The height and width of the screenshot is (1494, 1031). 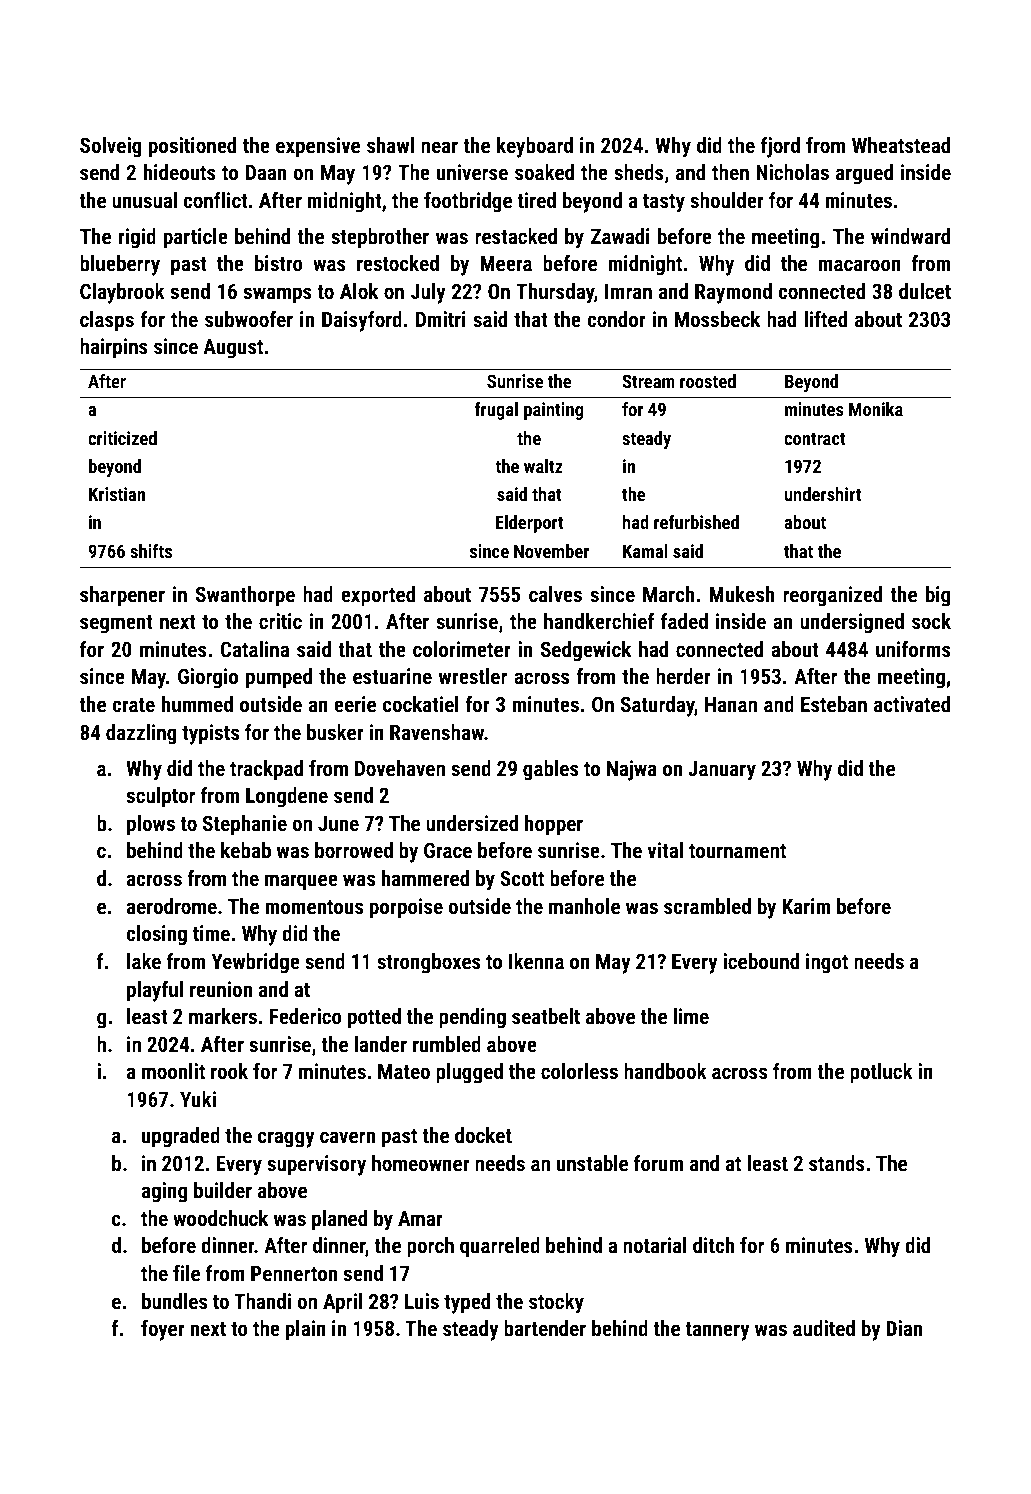 What do you see at coordinates (696, 522) in the screenshot?
I see `refurbished` at bounding box center [696, 522].
